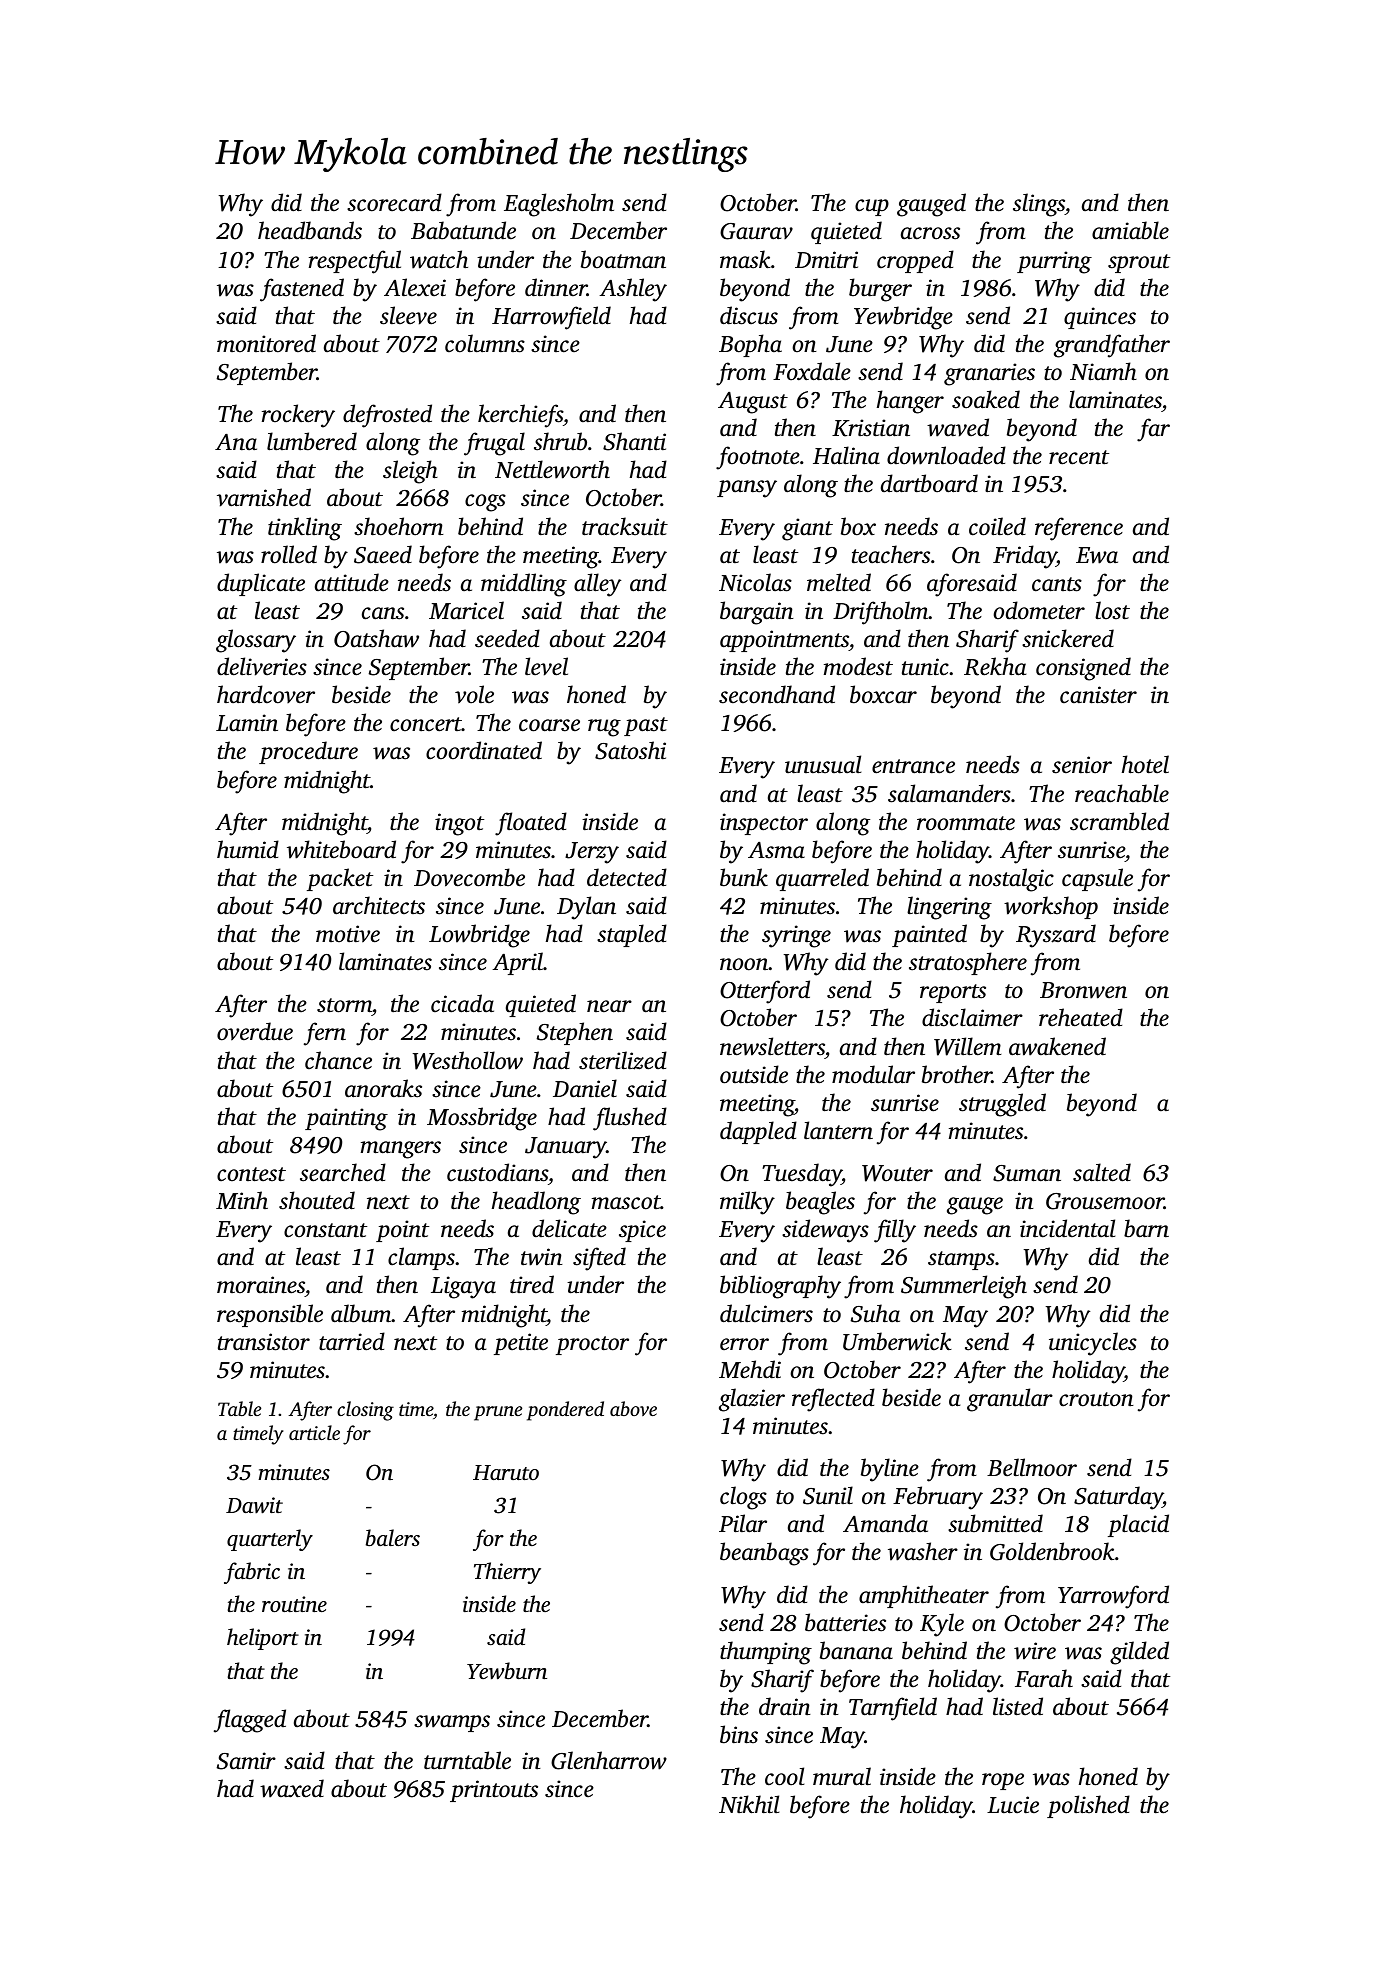  Describe the element at coordinates (383, 613) in the document. I see `cans` at that location.
